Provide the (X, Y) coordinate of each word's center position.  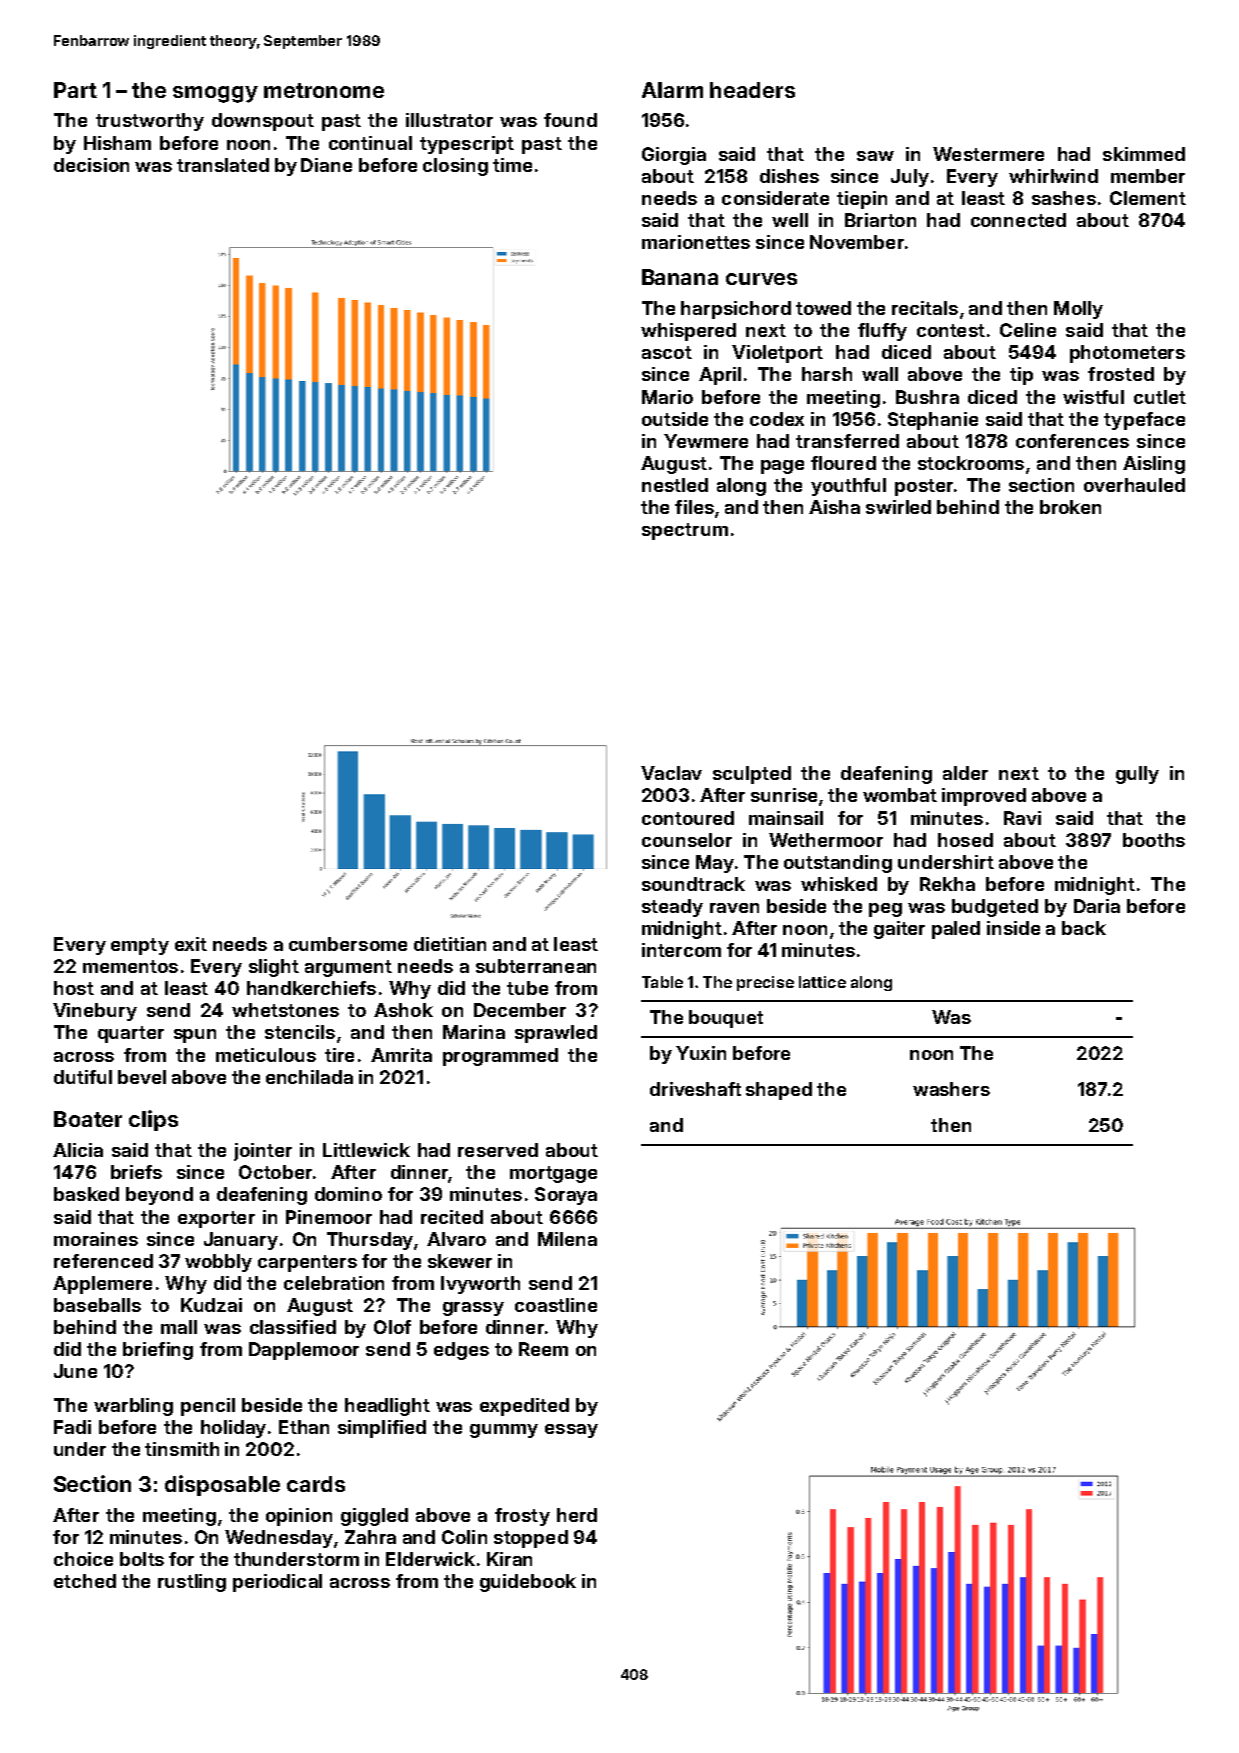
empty (140, 946)
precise (765, 983)
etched (85, 1581)
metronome (324, 90)
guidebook (528, 1583)
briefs (136, 1172)
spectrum (685, 531)
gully (1137, 775)
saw (875, 156)
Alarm (672, 90)
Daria (1097, 906)
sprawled (556, 1034)
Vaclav (671, 773)
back (1084, 928)
